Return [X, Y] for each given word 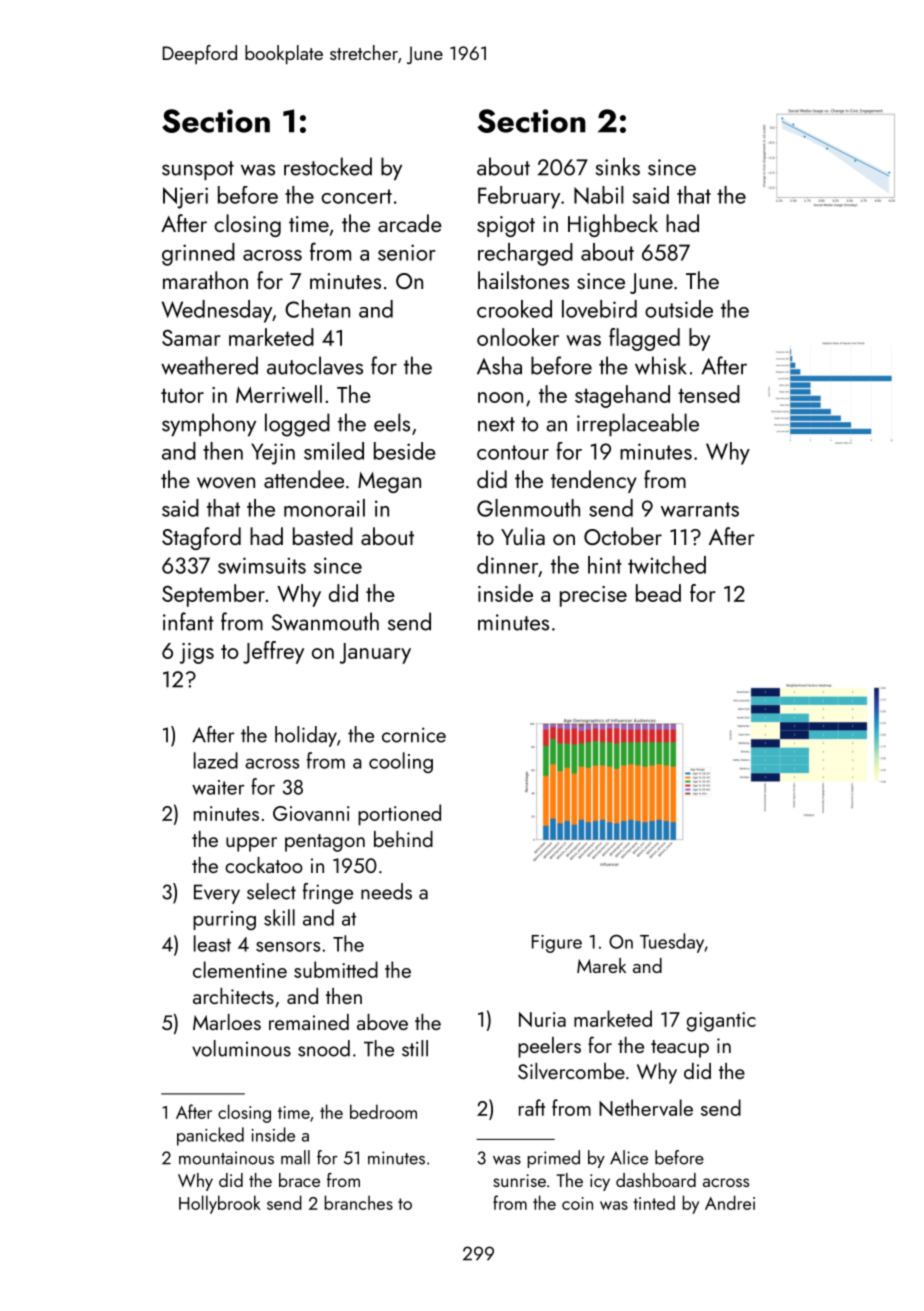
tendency [594, 481]
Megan [389, 482]
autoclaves [315, 365]
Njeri [185, 198]
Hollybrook [220, 1204]
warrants [700, 509]
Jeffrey [273, 652]
